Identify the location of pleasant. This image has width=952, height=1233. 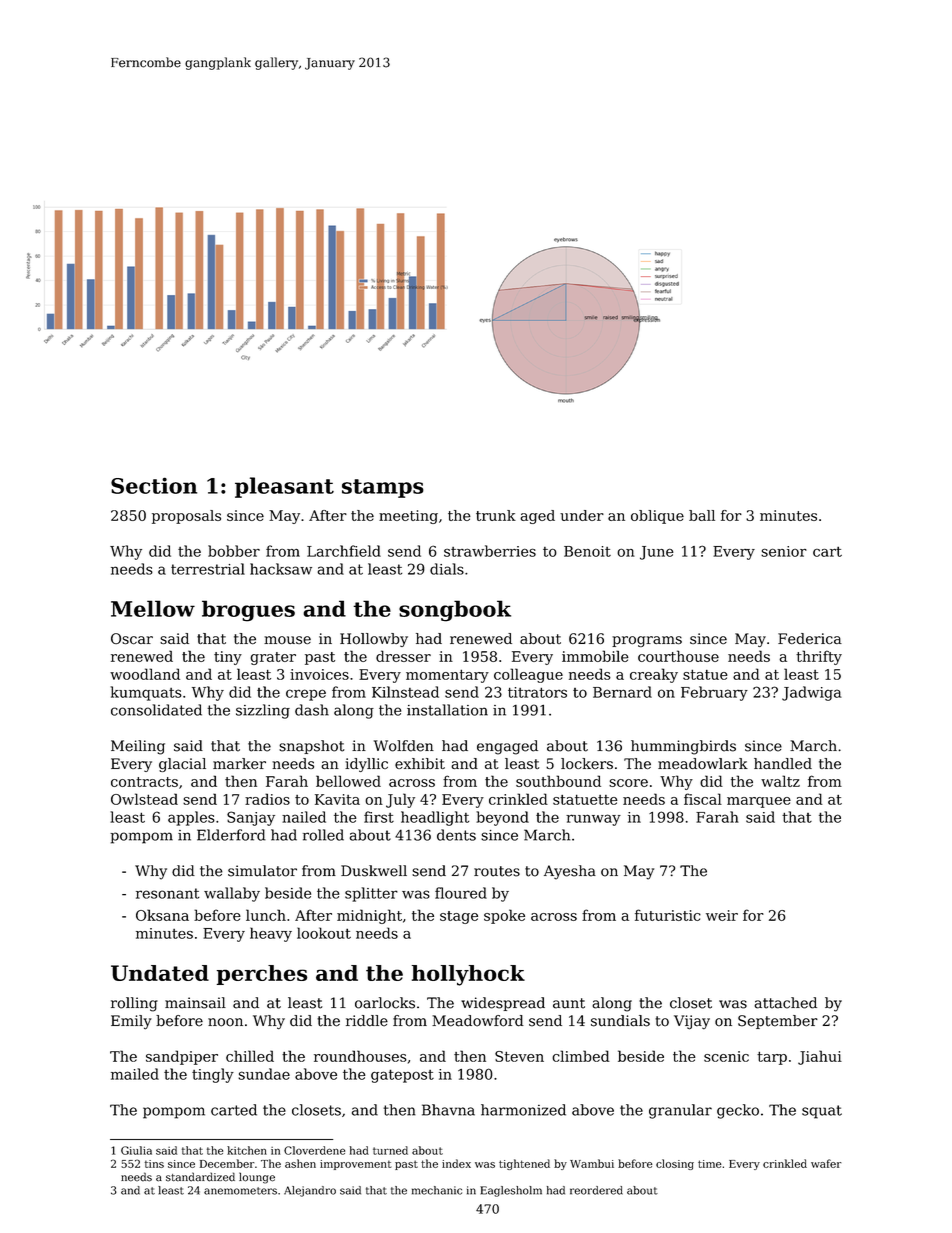
(284, 487).
